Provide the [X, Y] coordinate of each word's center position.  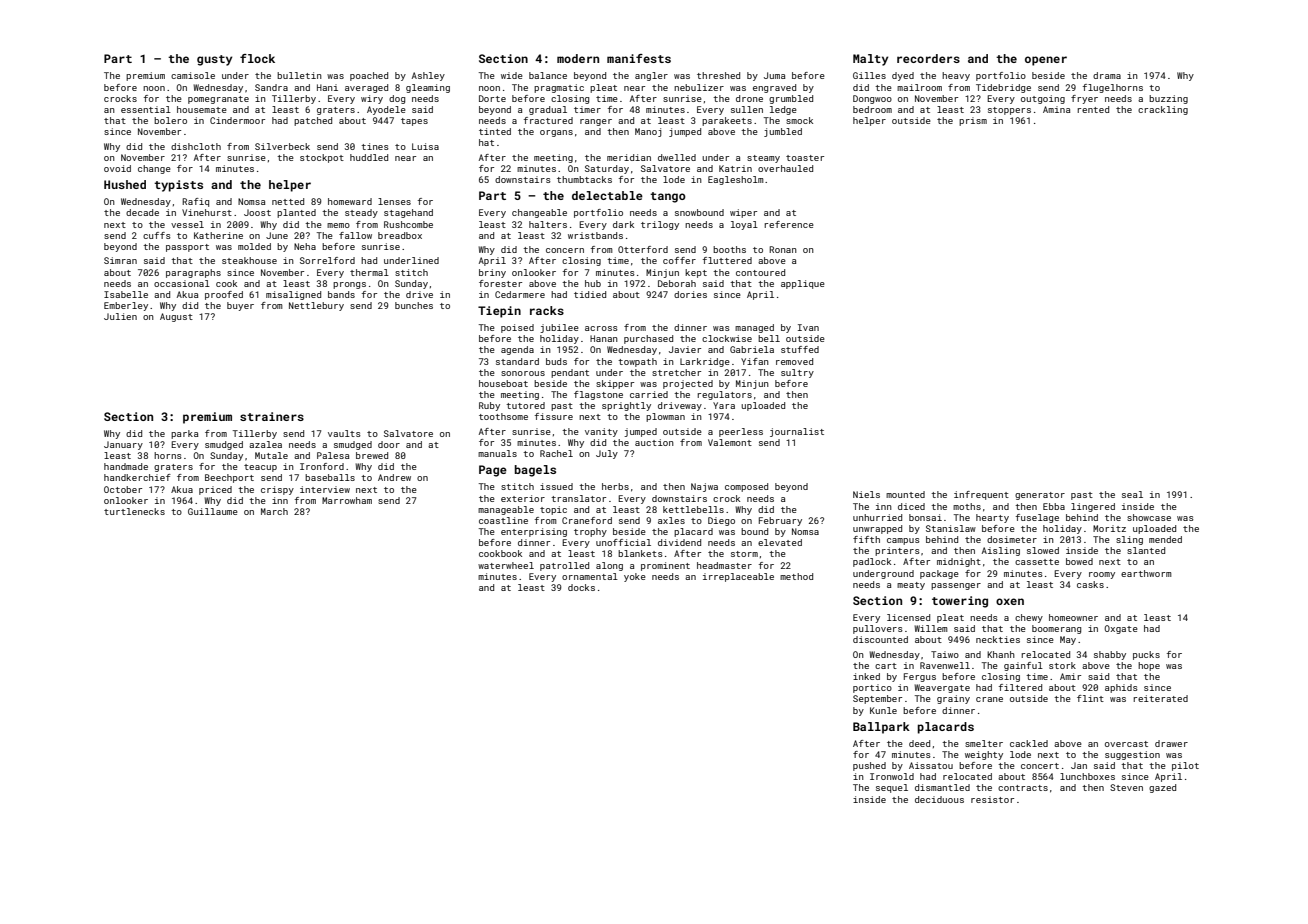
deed [919, 743]
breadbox [400, 235]
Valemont [730, 442]
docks [581, 587]
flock [257, 58]
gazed [1162, 788]
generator [1040, 496]
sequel [892, 788]
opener [1046, 61]
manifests [639, 58]
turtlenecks [134, 511]
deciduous [939, 799]
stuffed [800, 349]
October [123, 489]
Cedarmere [520, 294]
